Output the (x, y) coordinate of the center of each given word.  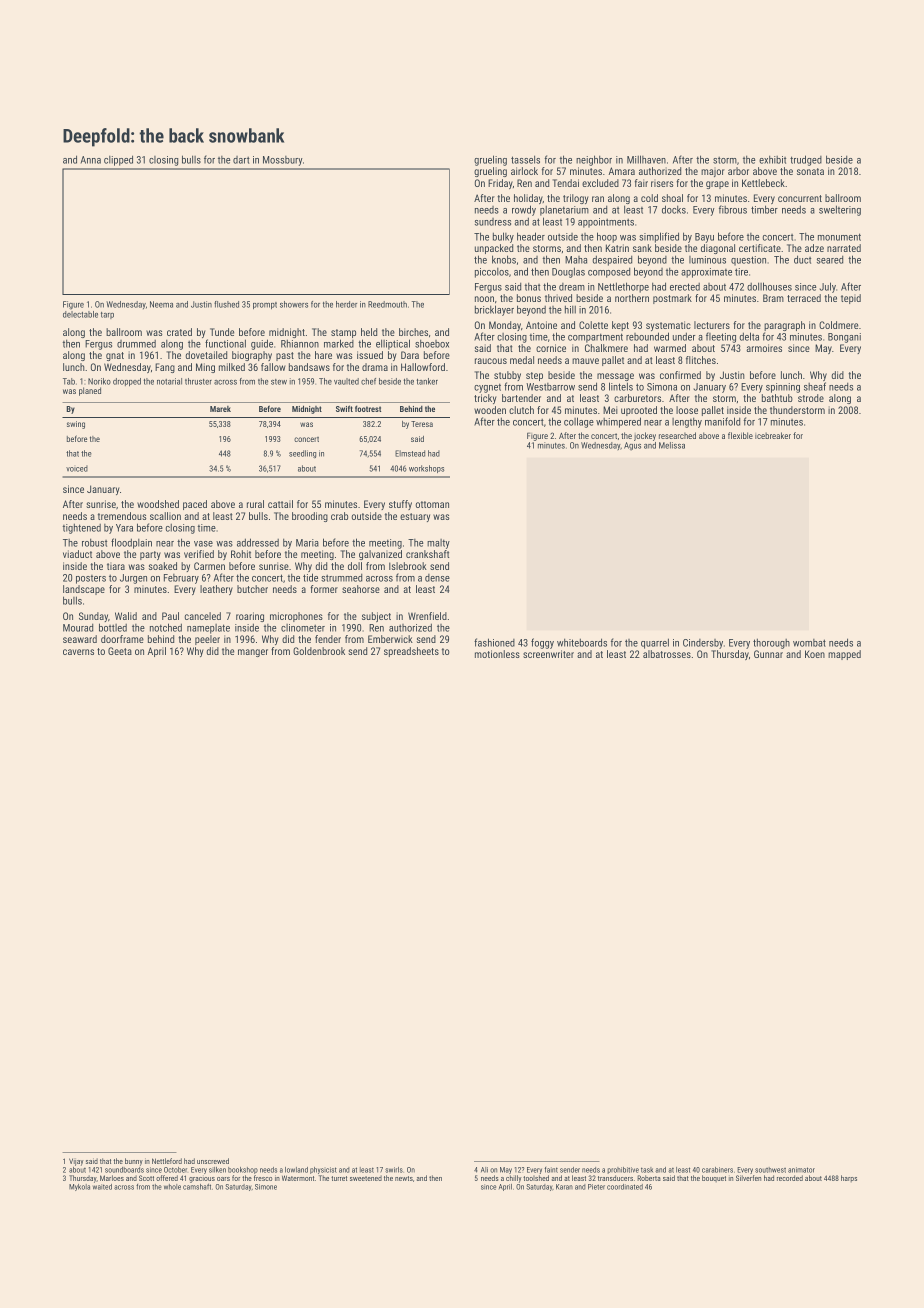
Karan (564, 1187)
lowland (296, 1170)
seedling (302, 454)
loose (687, 410)
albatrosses (667, 654)
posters (91, 579)
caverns (78, 652)
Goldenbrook (319, 651)
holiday (528, 199)
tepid (851, 299)
